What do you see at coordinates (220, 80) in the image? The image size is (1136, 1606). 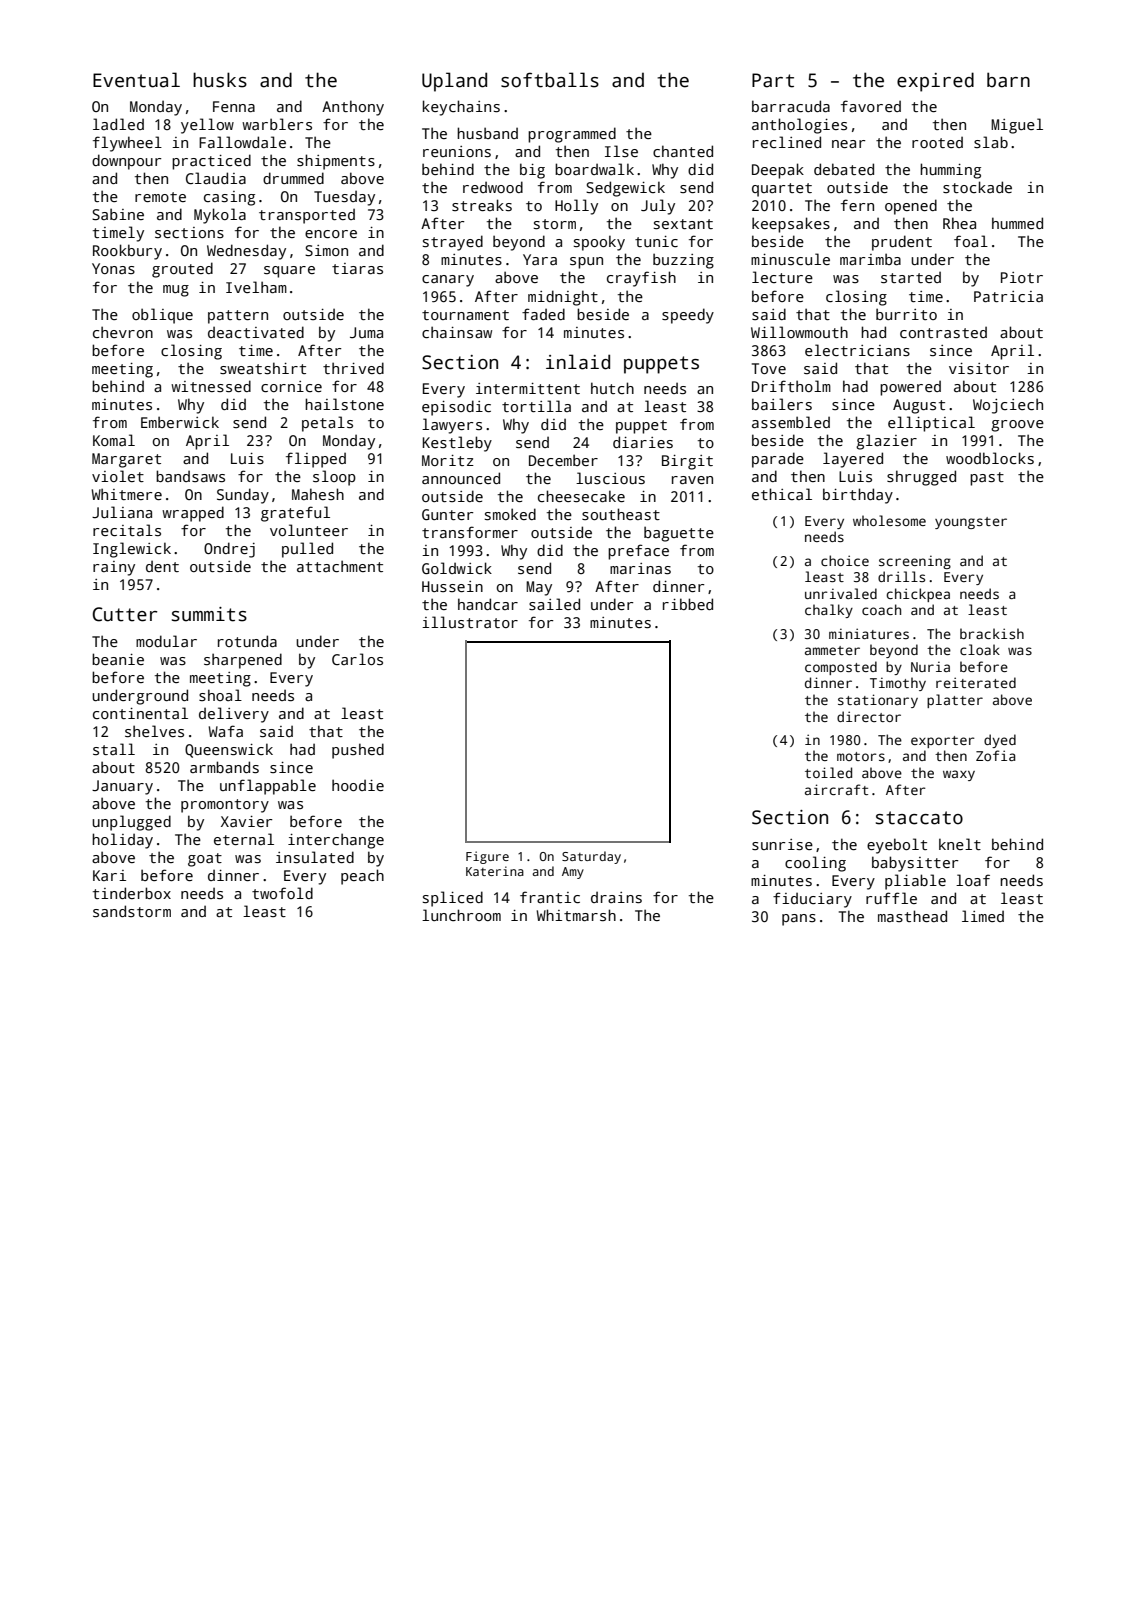 I see `husks` at bounding box center [220, 80].
